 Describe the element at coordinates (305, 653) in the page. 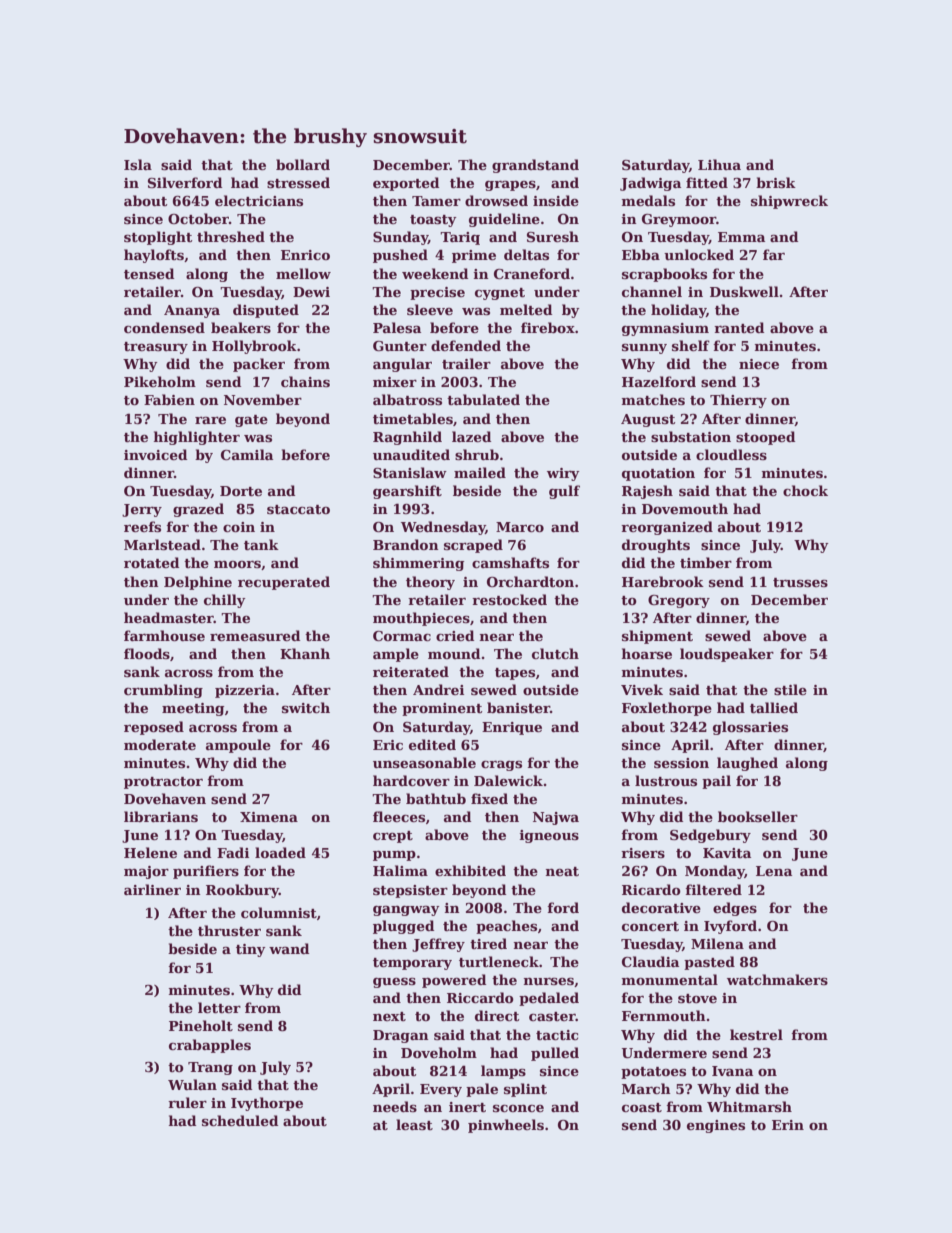

I see `Khanh` at that location.
